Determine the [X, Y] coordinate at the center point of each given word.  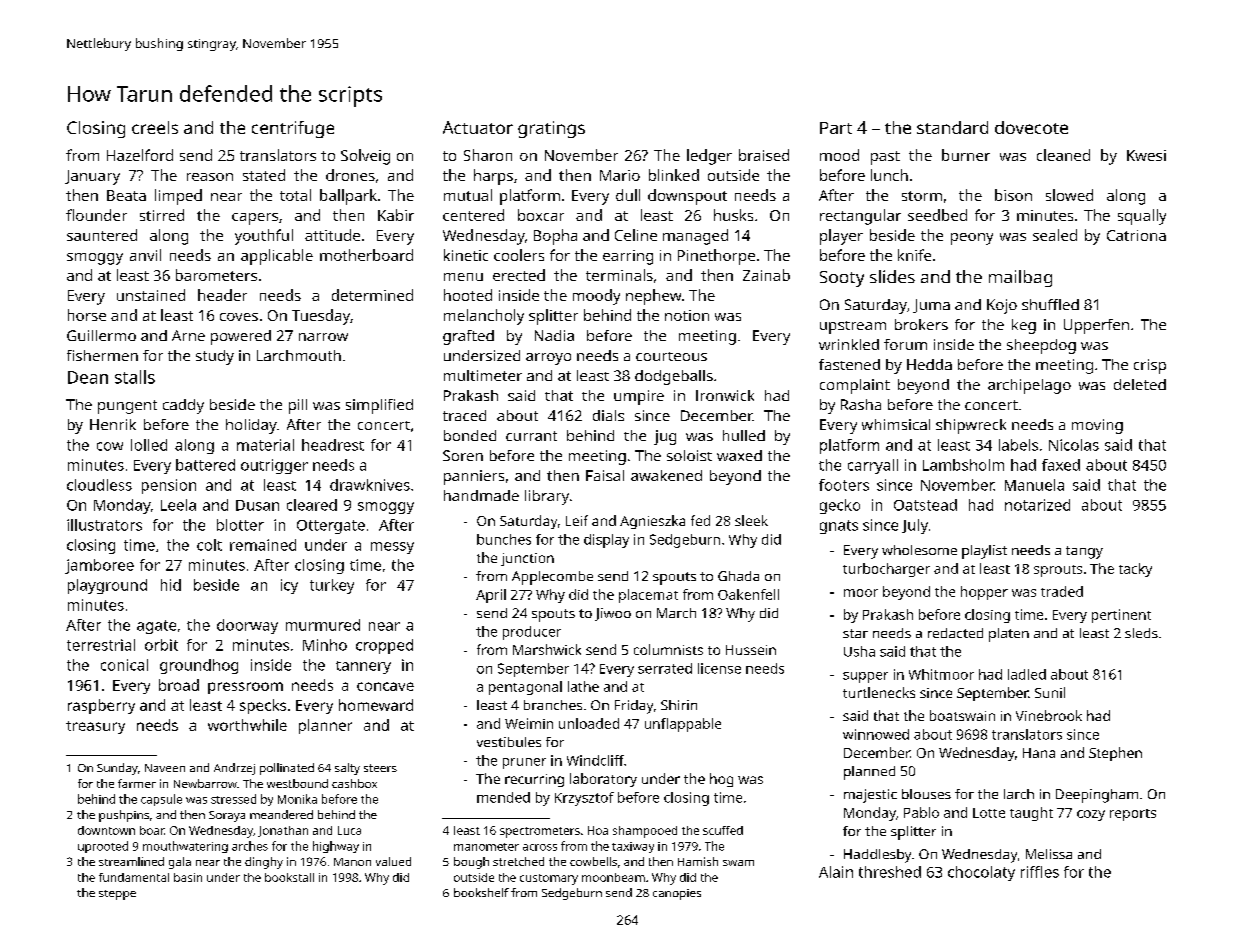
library [547, 497]
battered [205, 465]
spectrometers [540, 832]
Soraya [227, 816]
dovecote [1031, 127]
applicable [277, 257]
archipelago [1029, 386]
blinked [674, 175]
